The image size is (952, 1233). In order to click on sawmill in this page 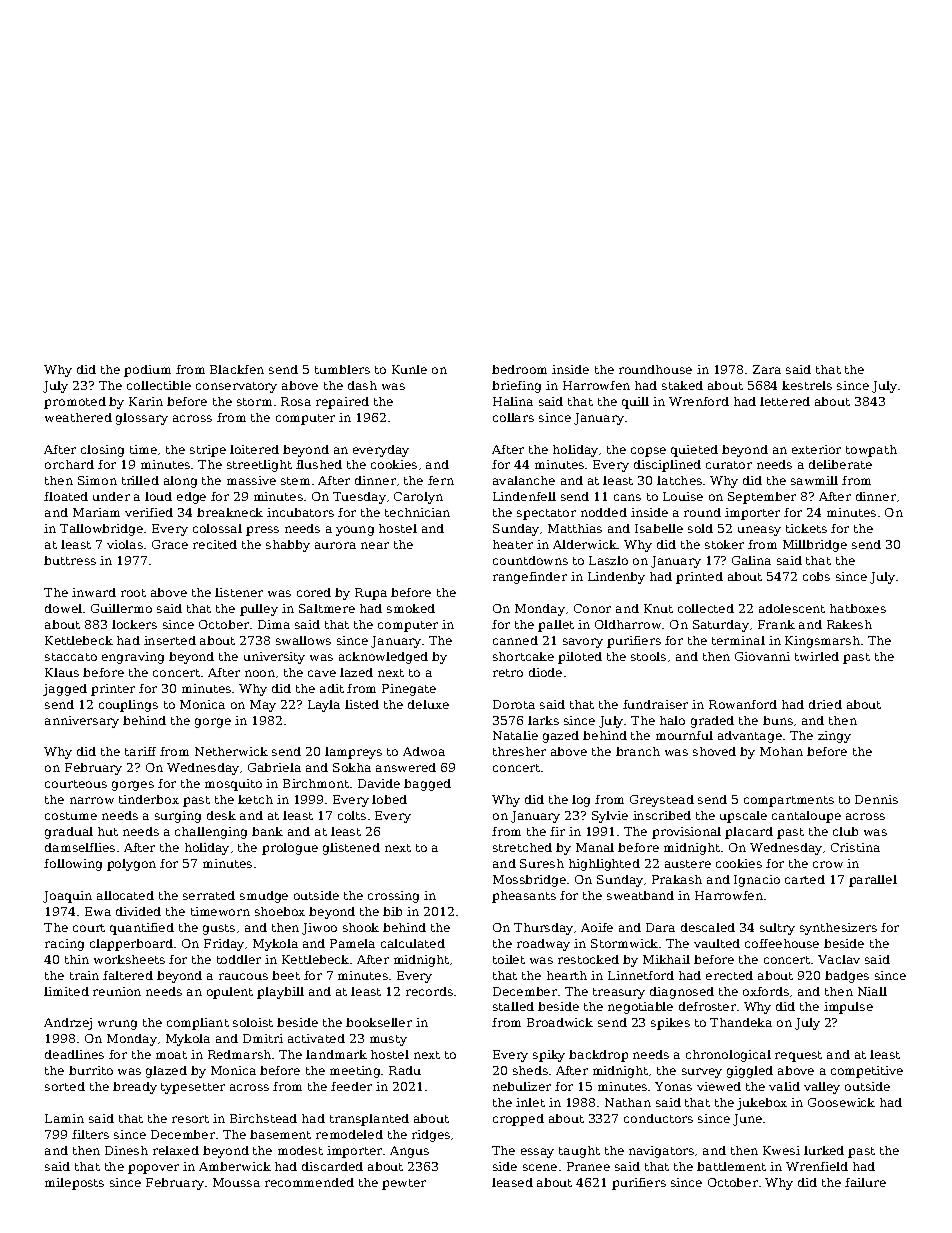, I will do `click(814, 480)`.
